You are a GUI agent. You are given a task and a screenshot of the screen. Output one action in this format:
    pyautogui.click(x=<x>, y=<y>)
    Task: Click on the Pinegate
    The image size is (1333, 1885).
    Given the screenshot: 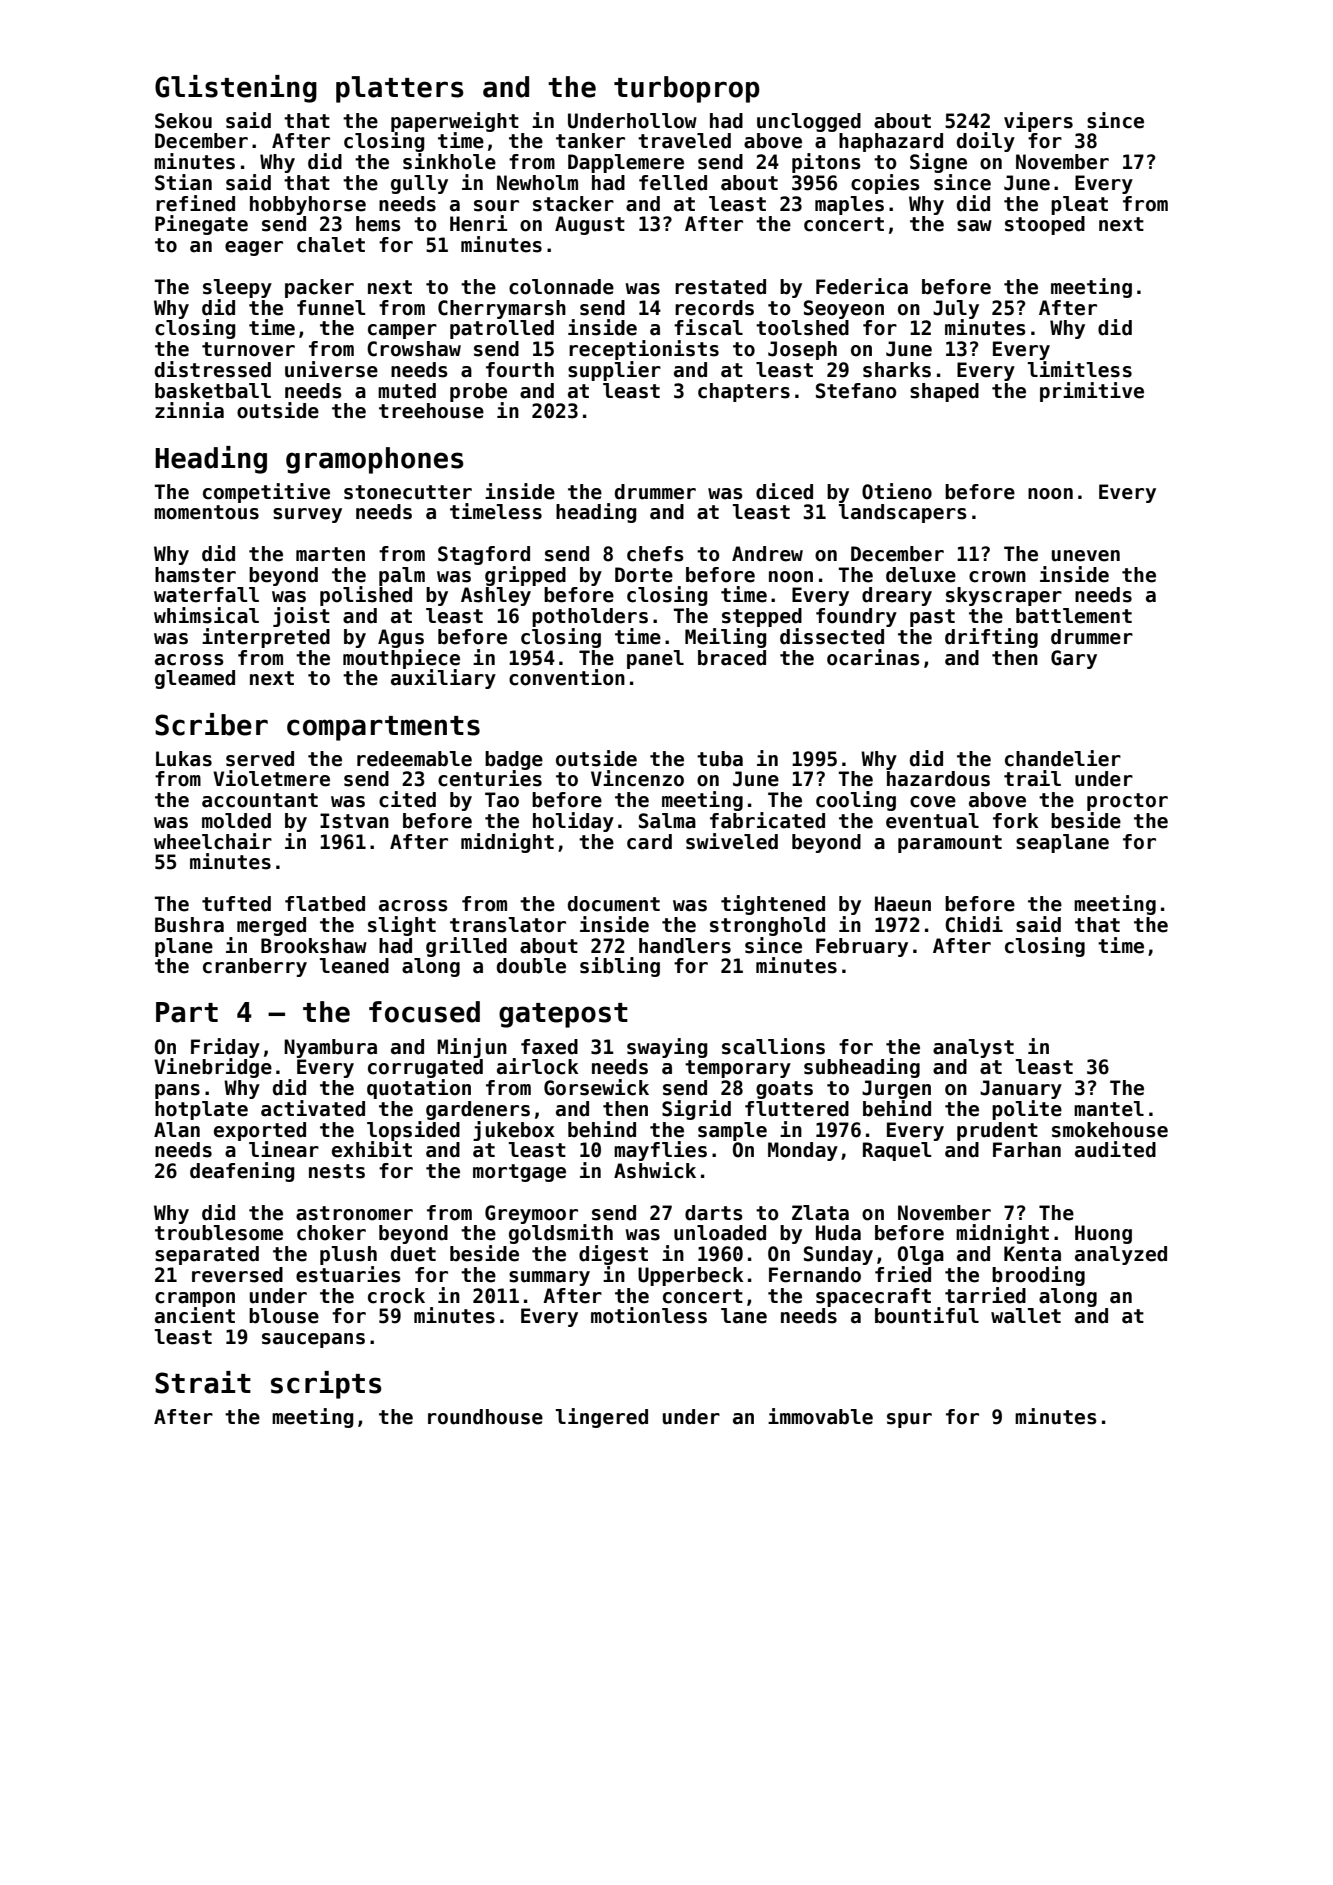 What is the action you would take?
    pyautogui.click(x=201, y=225)
